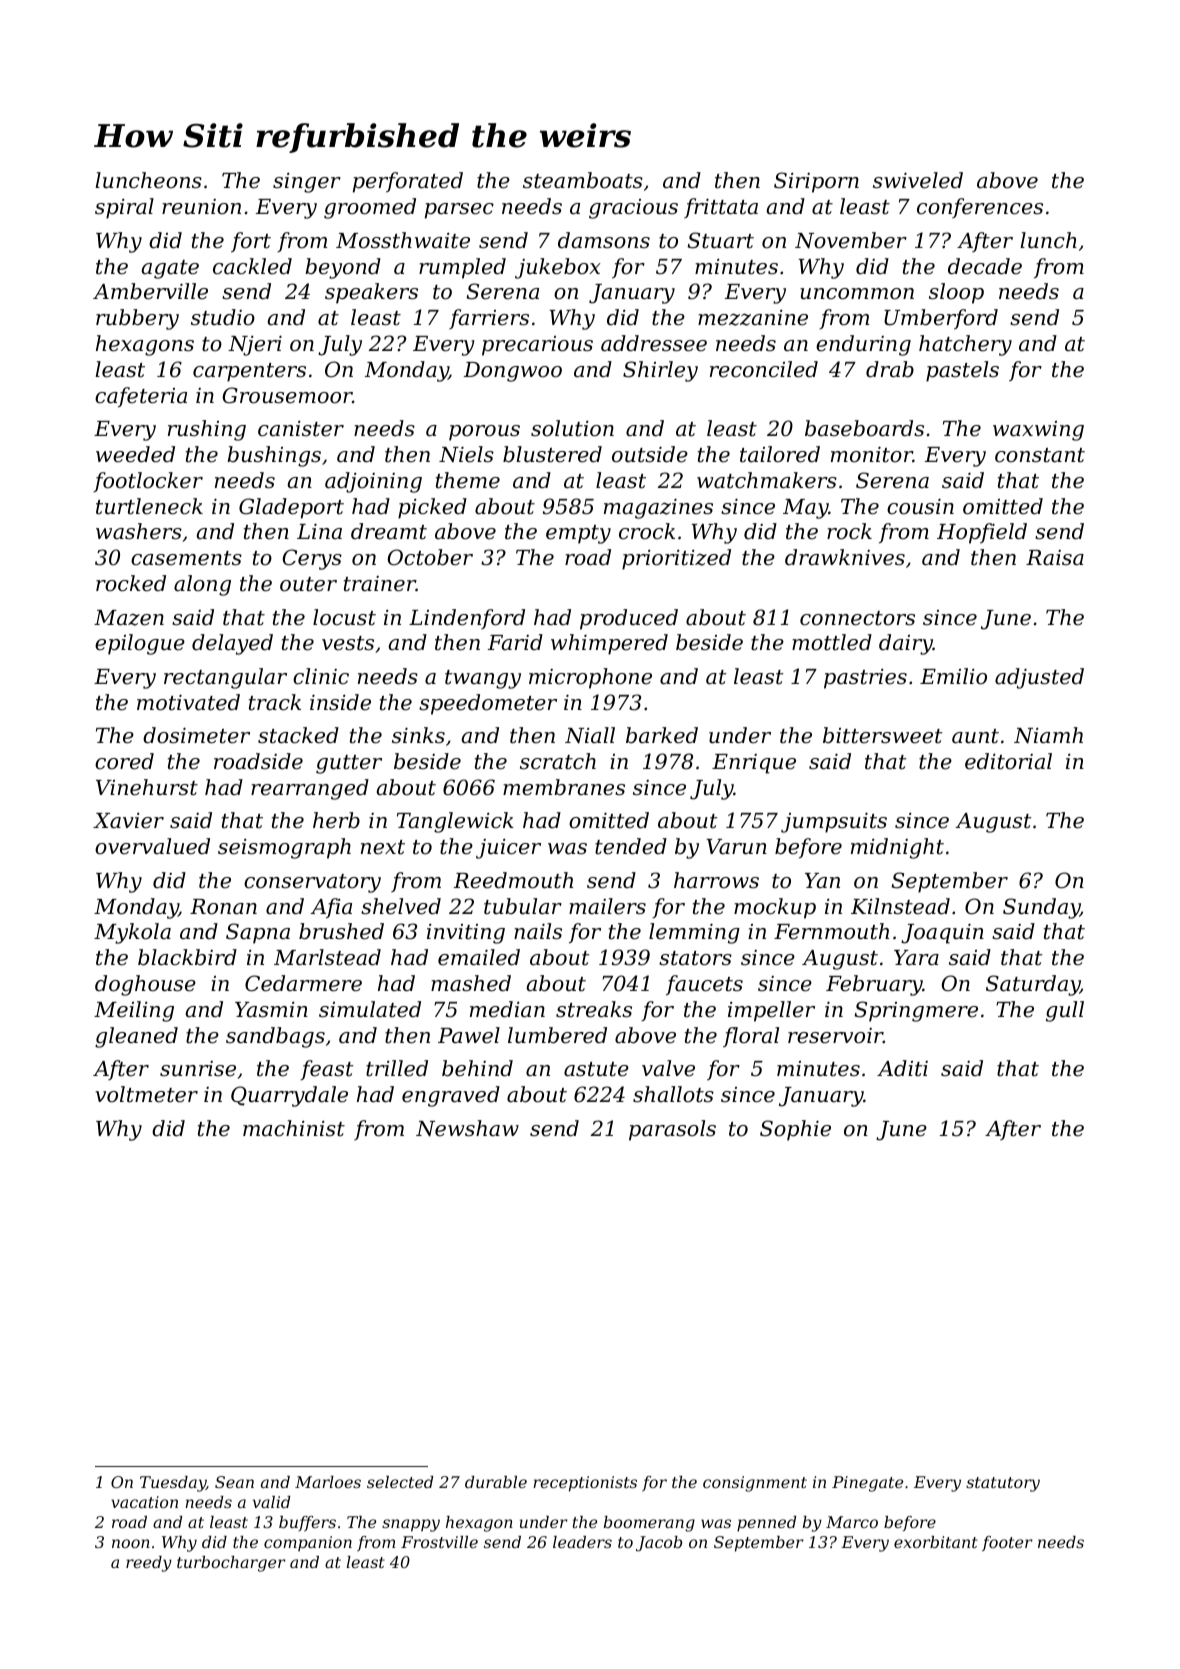  What do you see at coordinates (251, 242) in the image?
I see `fort` at bounding box center [251, 242].
